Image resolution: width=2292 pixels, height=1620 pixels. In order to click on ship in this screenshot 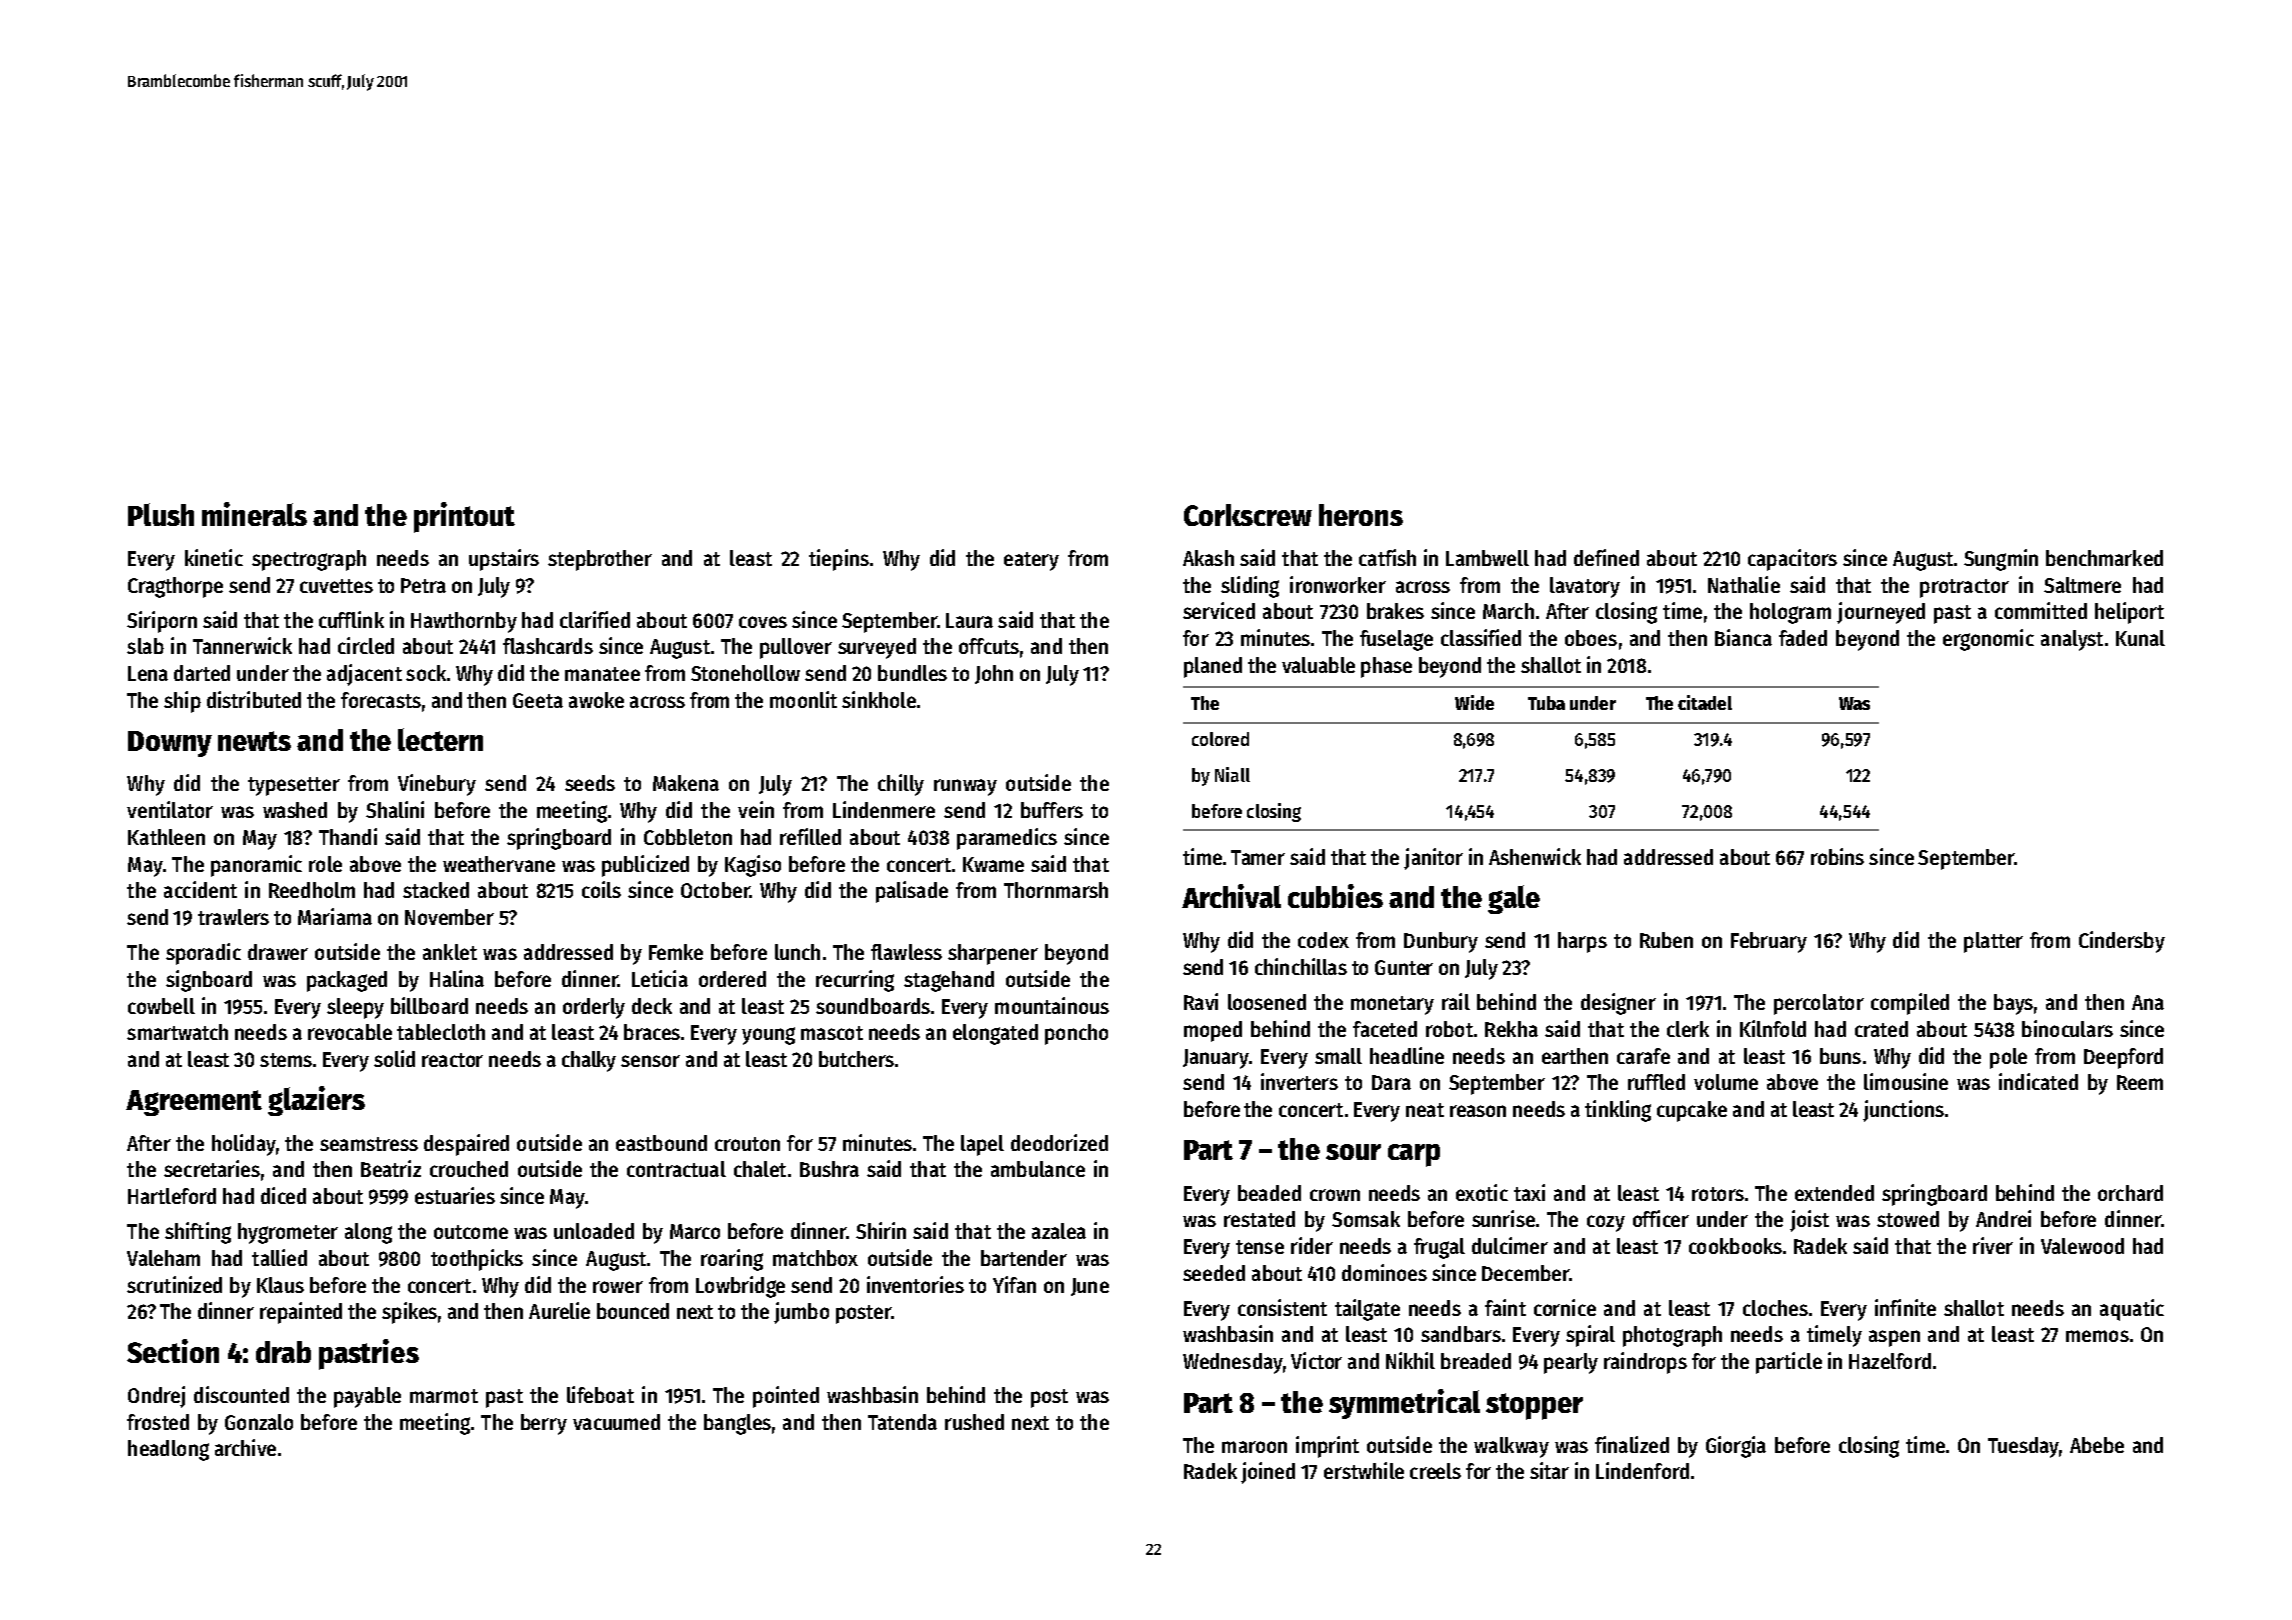, I will do `click(182, 702)`.
